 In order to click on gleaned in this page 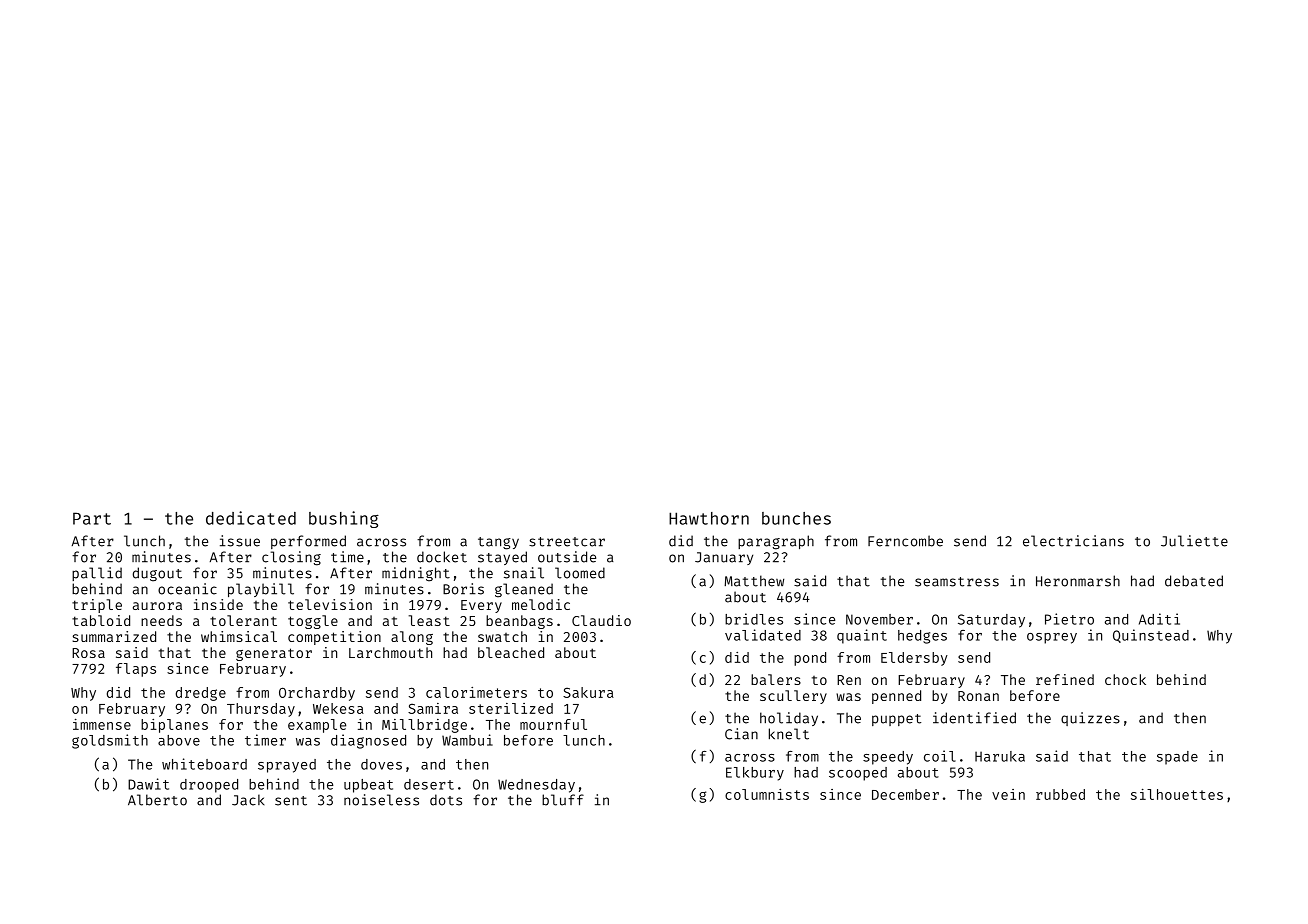, I will do `click(524, 590)`.
